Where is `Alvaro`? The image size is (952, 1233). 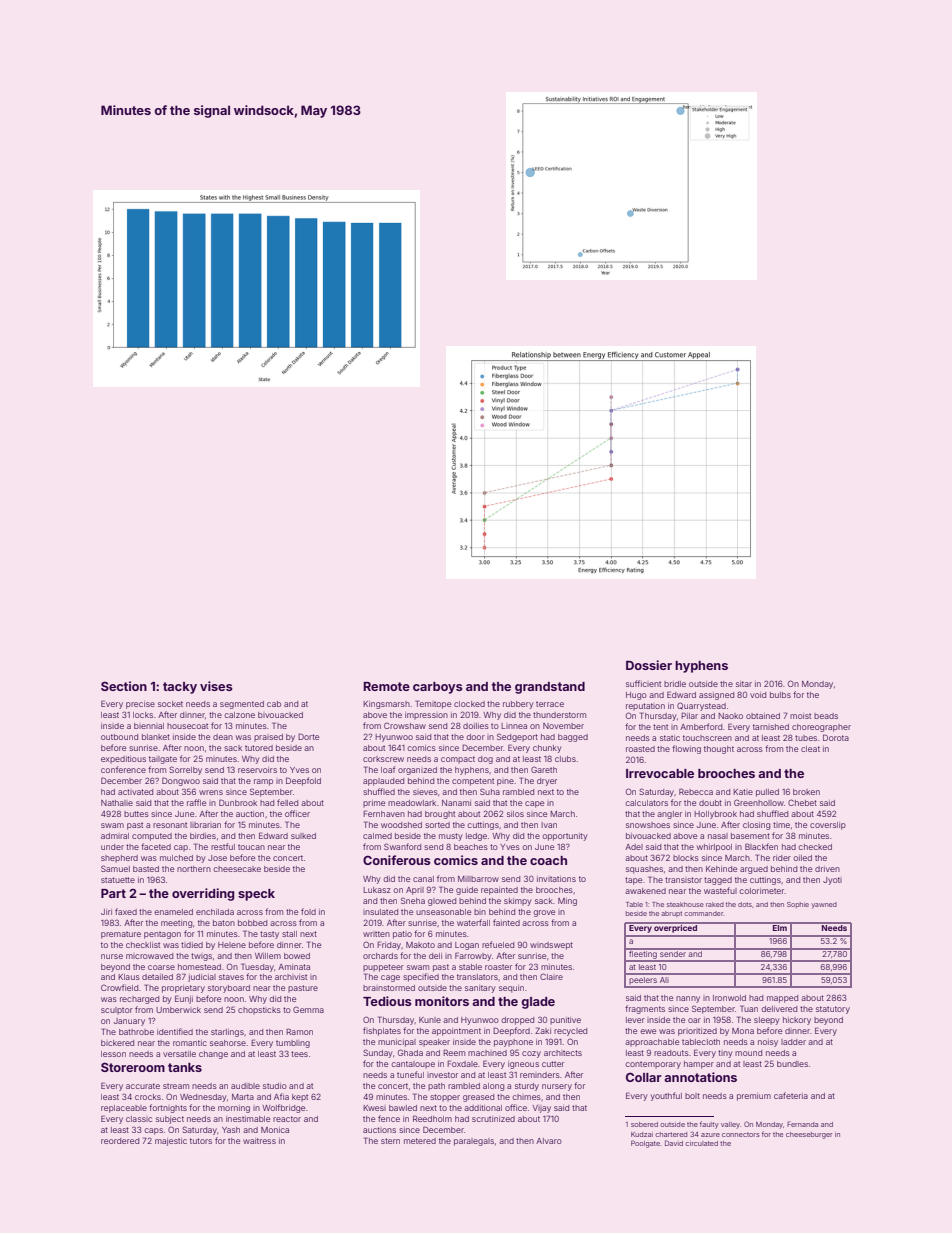 Alvaro is located at coordinates (549, 1141).
